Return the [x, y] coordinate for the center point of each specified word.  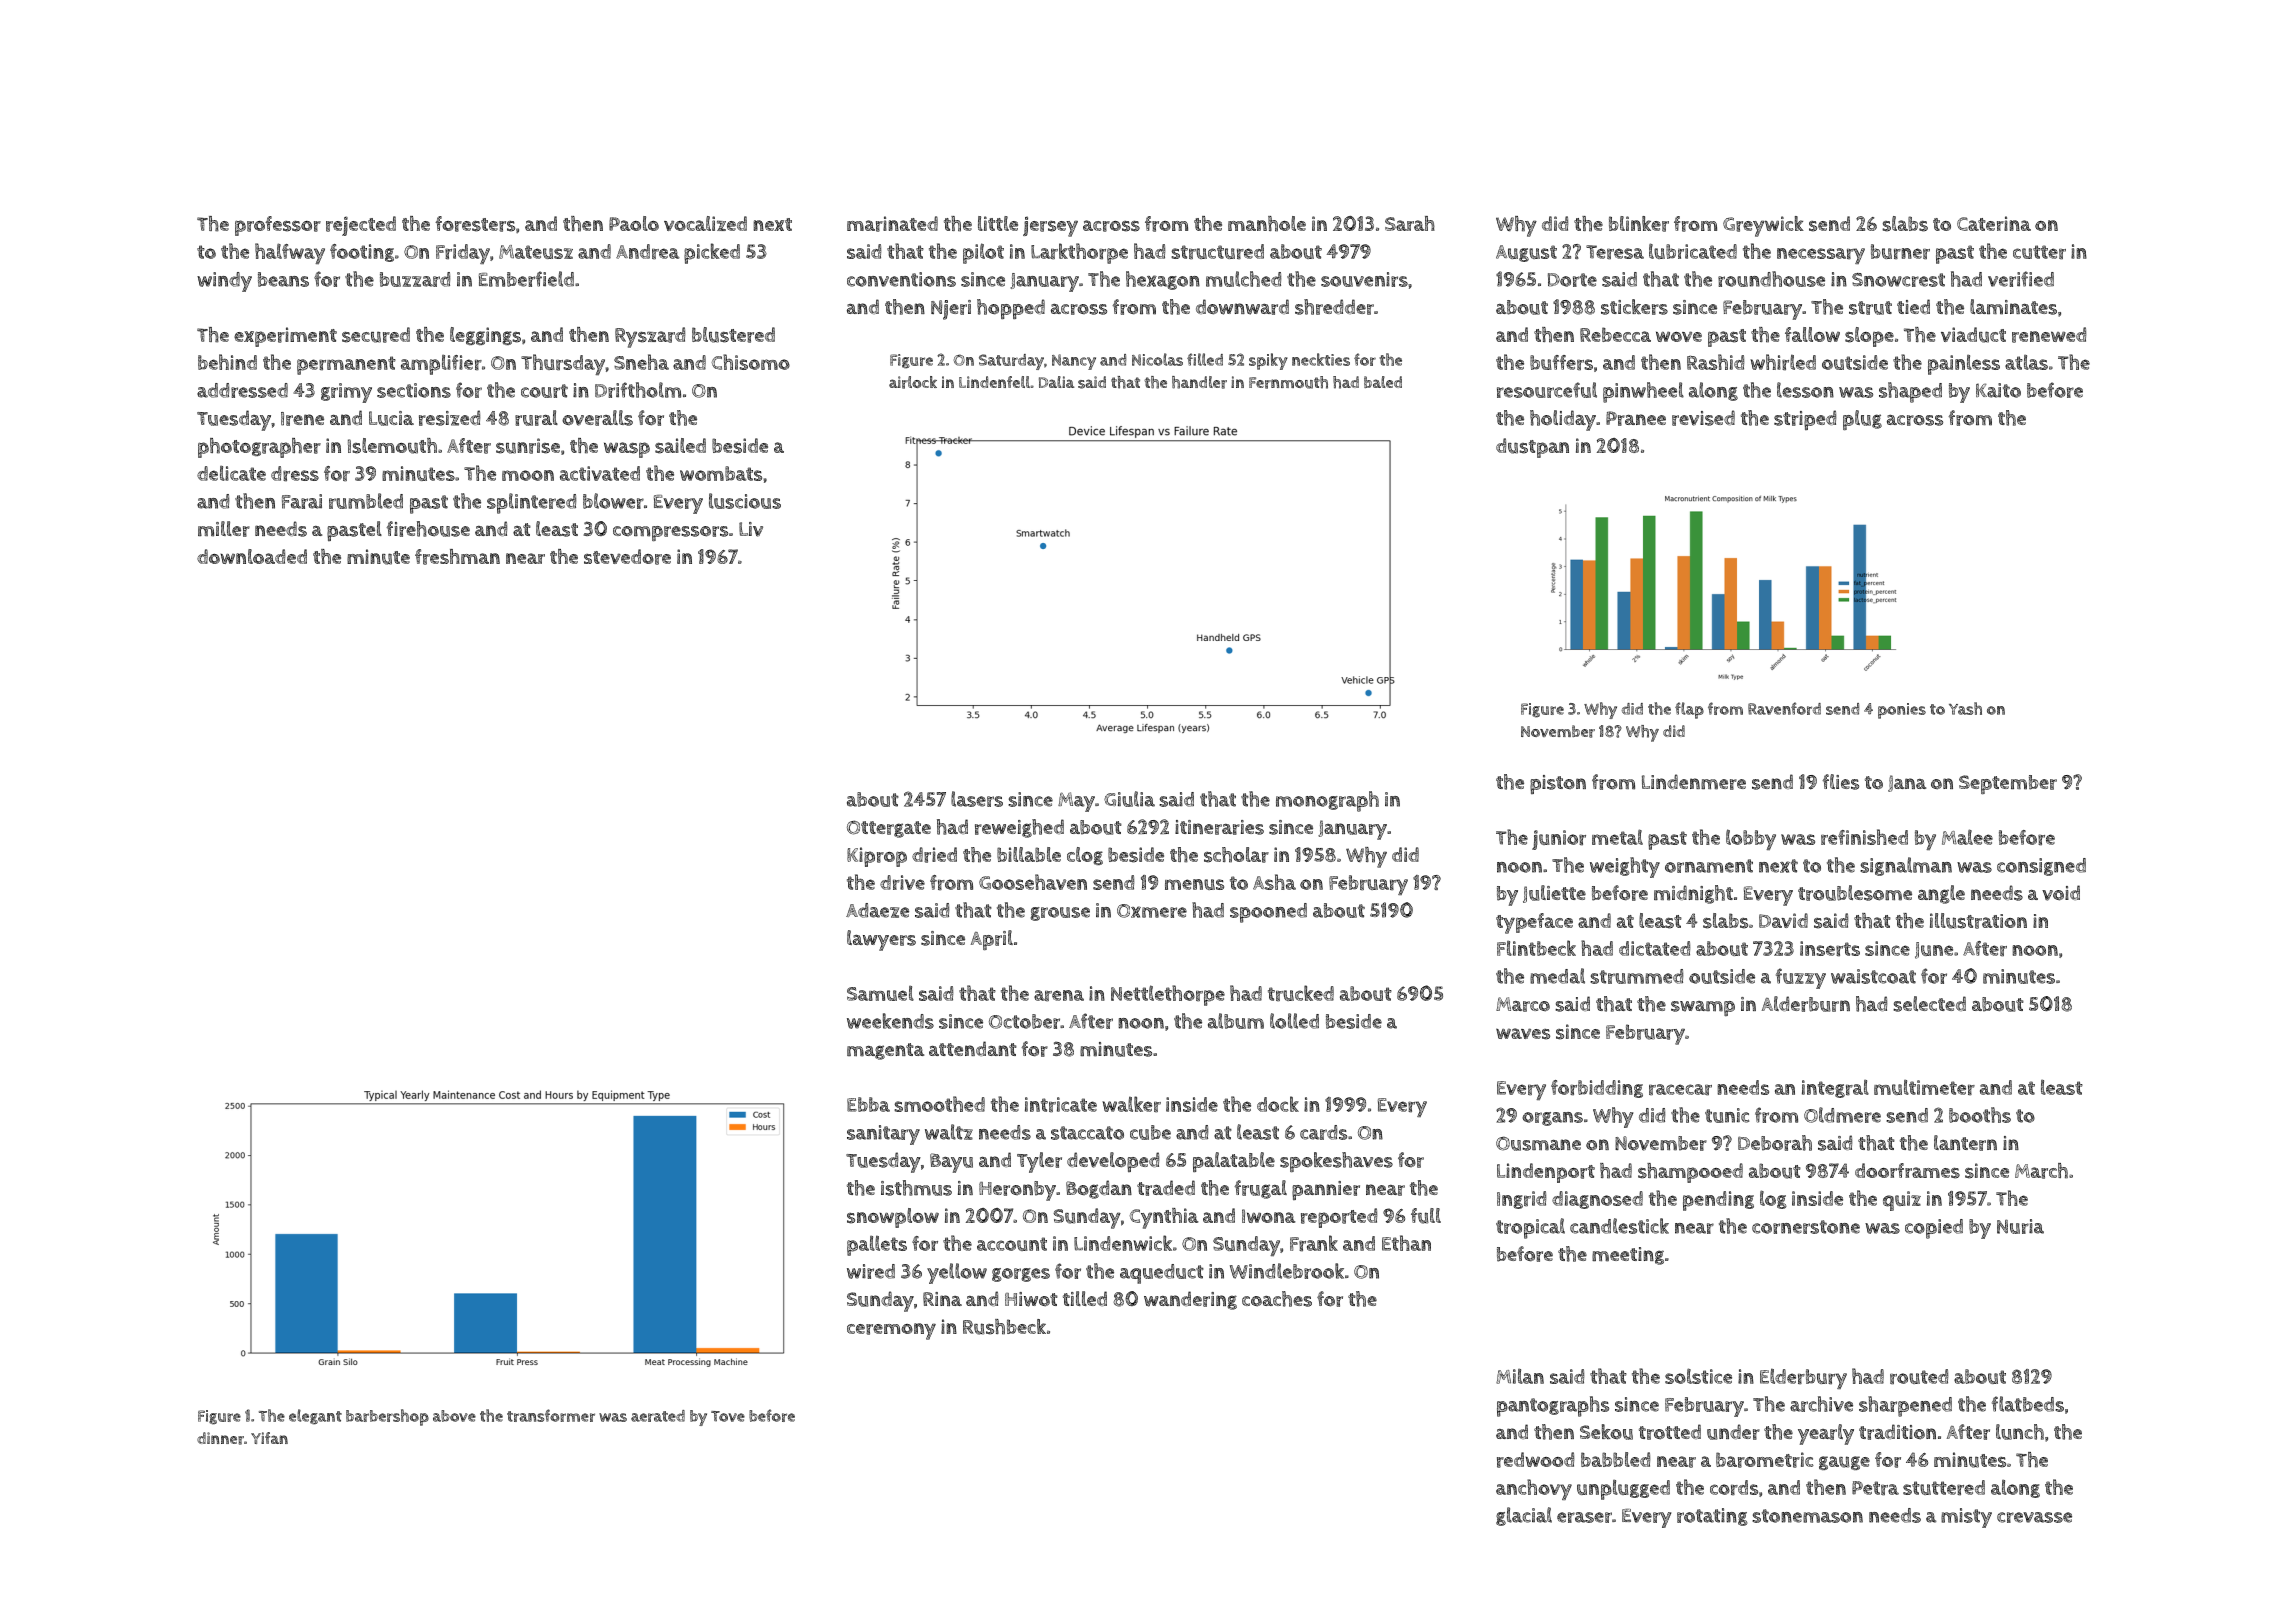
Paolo [634, 223]
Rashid [1715, 362]
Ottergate [889, 829]
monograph [1327, 801]
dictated [1654, 948]
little [998, 223]
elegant [315, 1417]
